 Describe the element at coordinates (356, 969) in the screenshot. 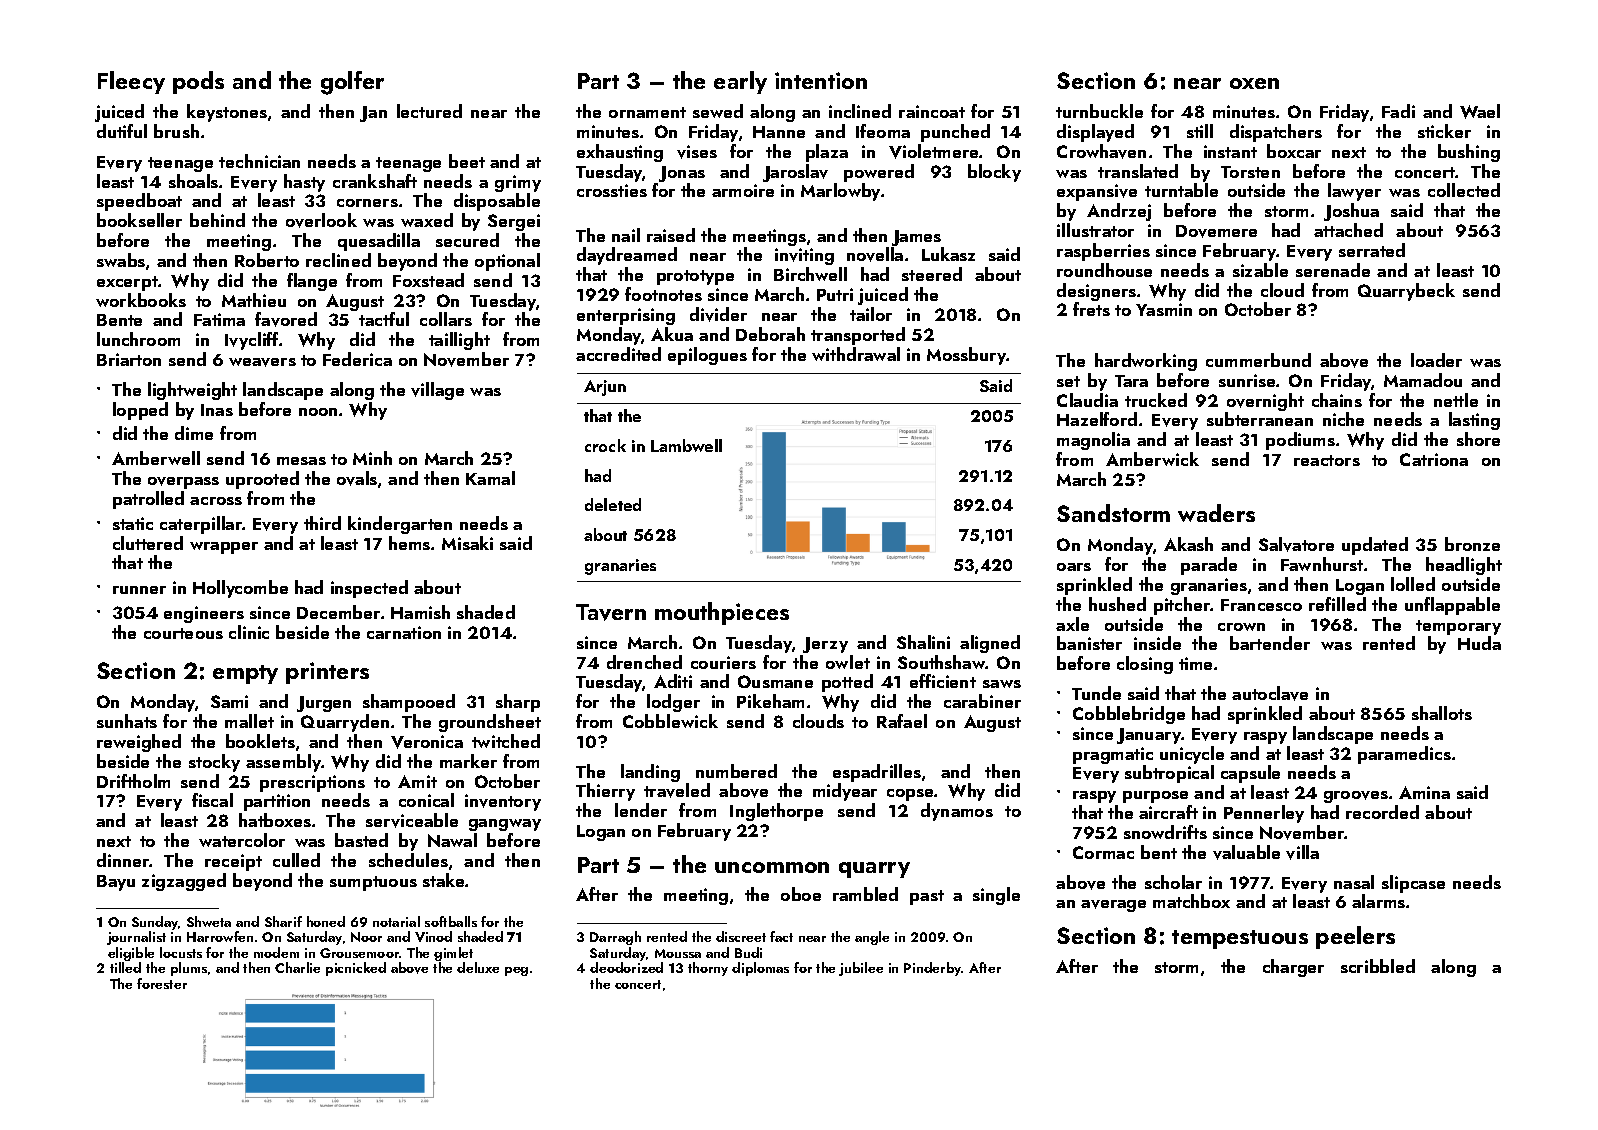

I see `picnicked` at that location.
